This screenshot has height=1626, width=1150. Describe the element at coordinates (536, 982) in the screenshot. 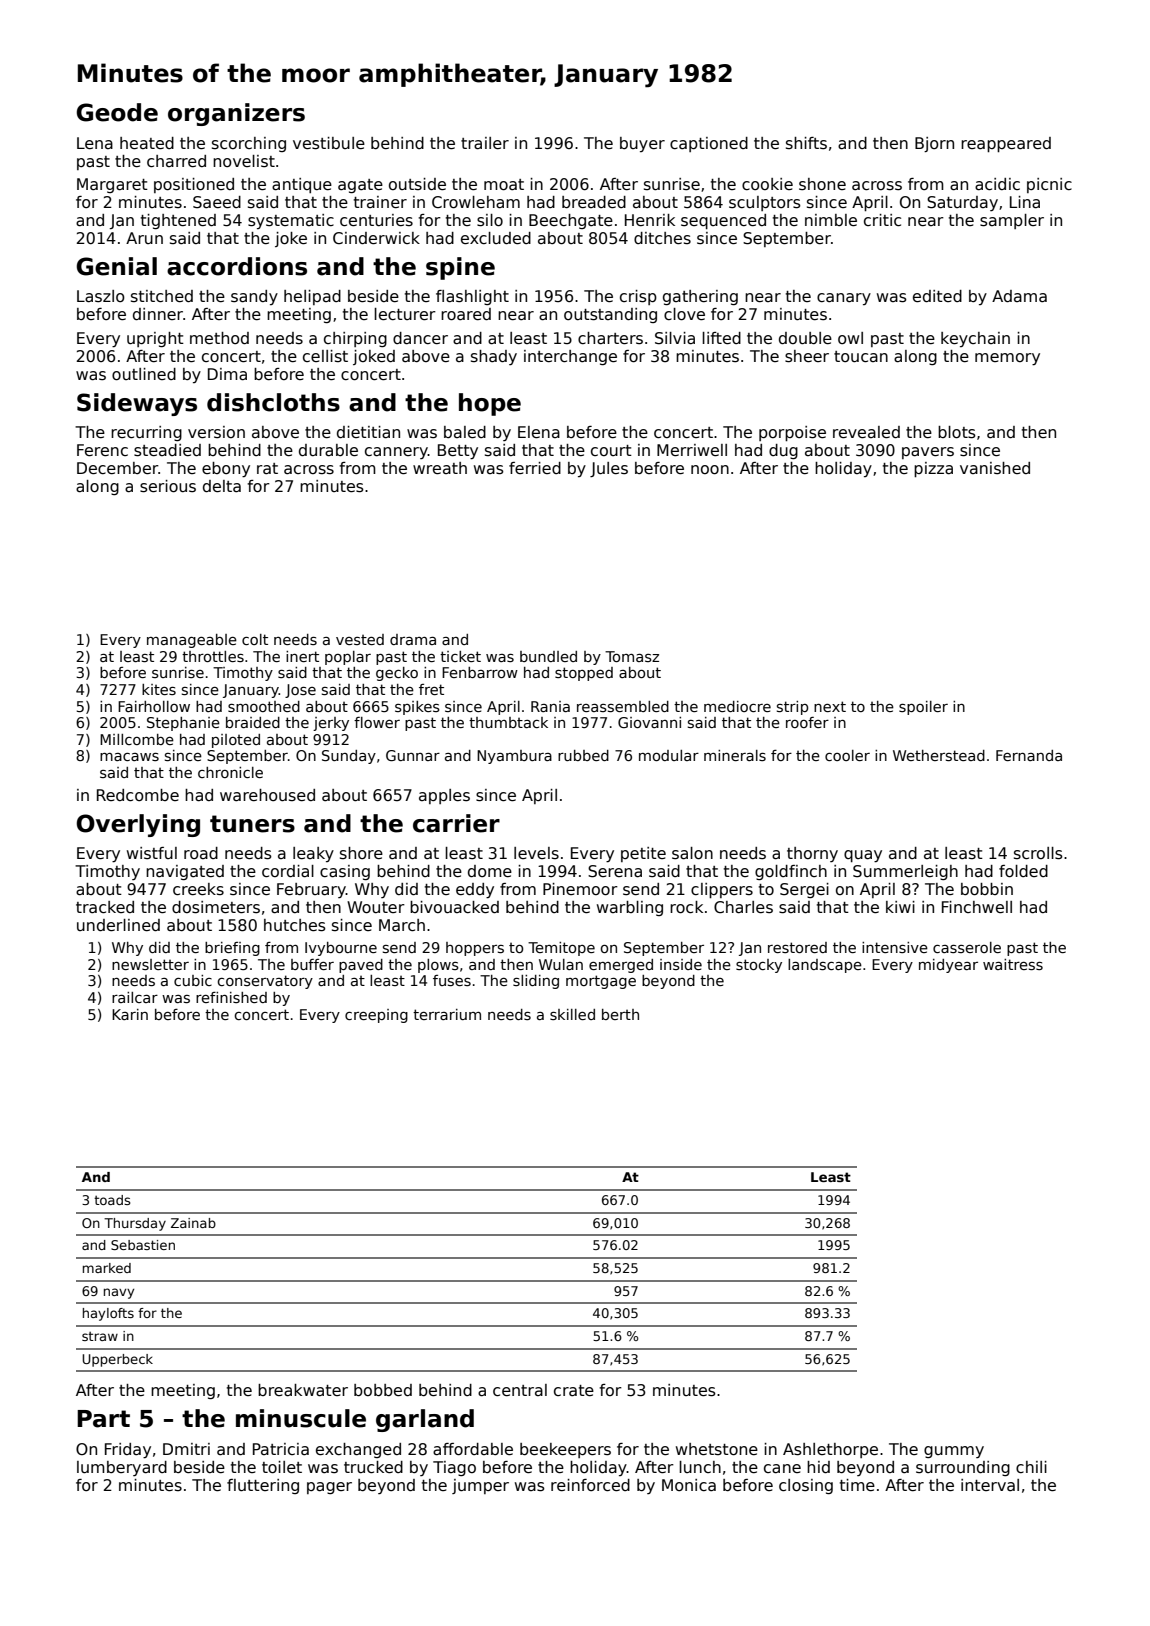

I see `sliding` at that location.
